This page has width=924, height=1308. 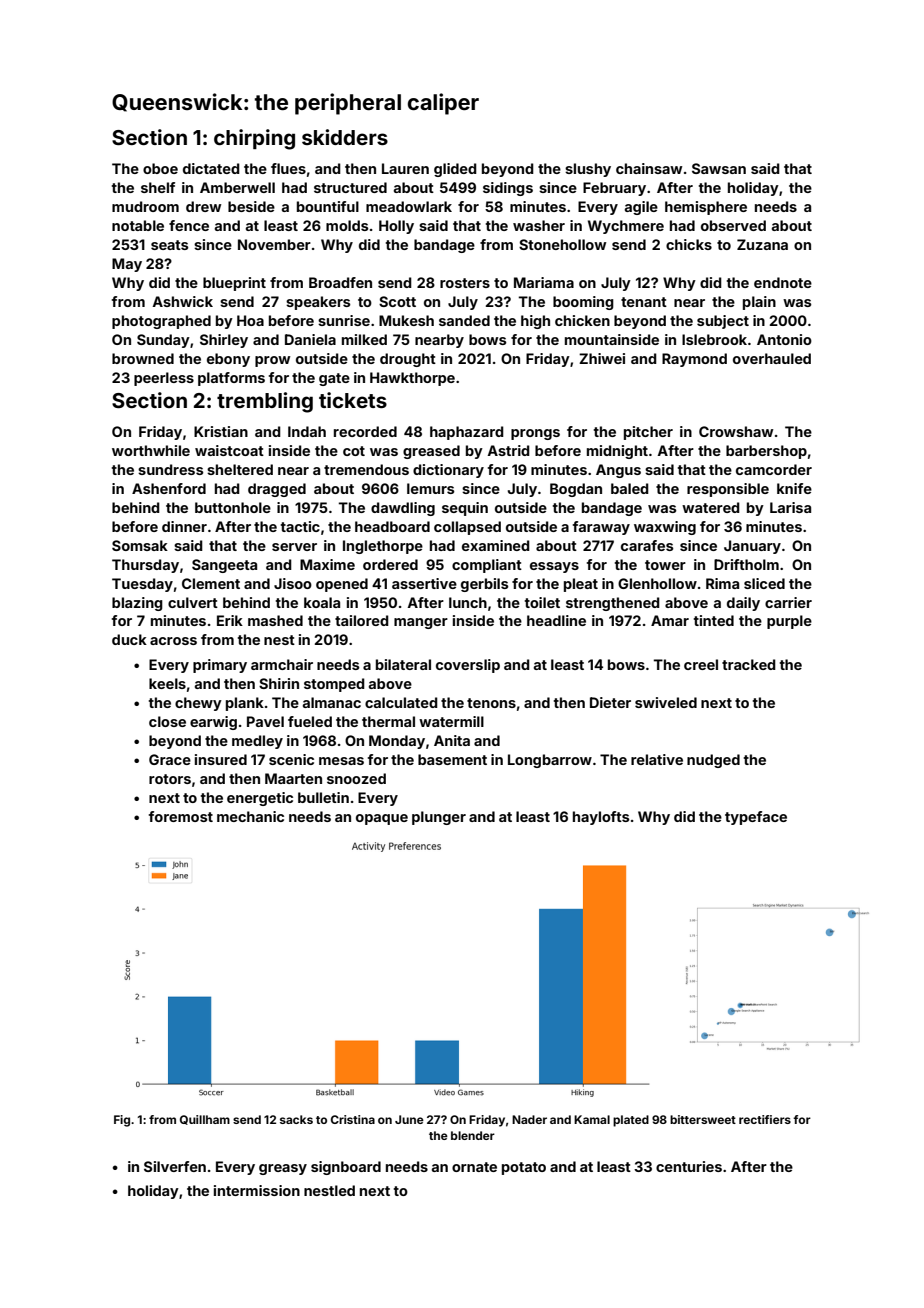 What do you see at coordinates (666, 702) in the page?
I see `swiveled` at bounding box center [666, 702].
